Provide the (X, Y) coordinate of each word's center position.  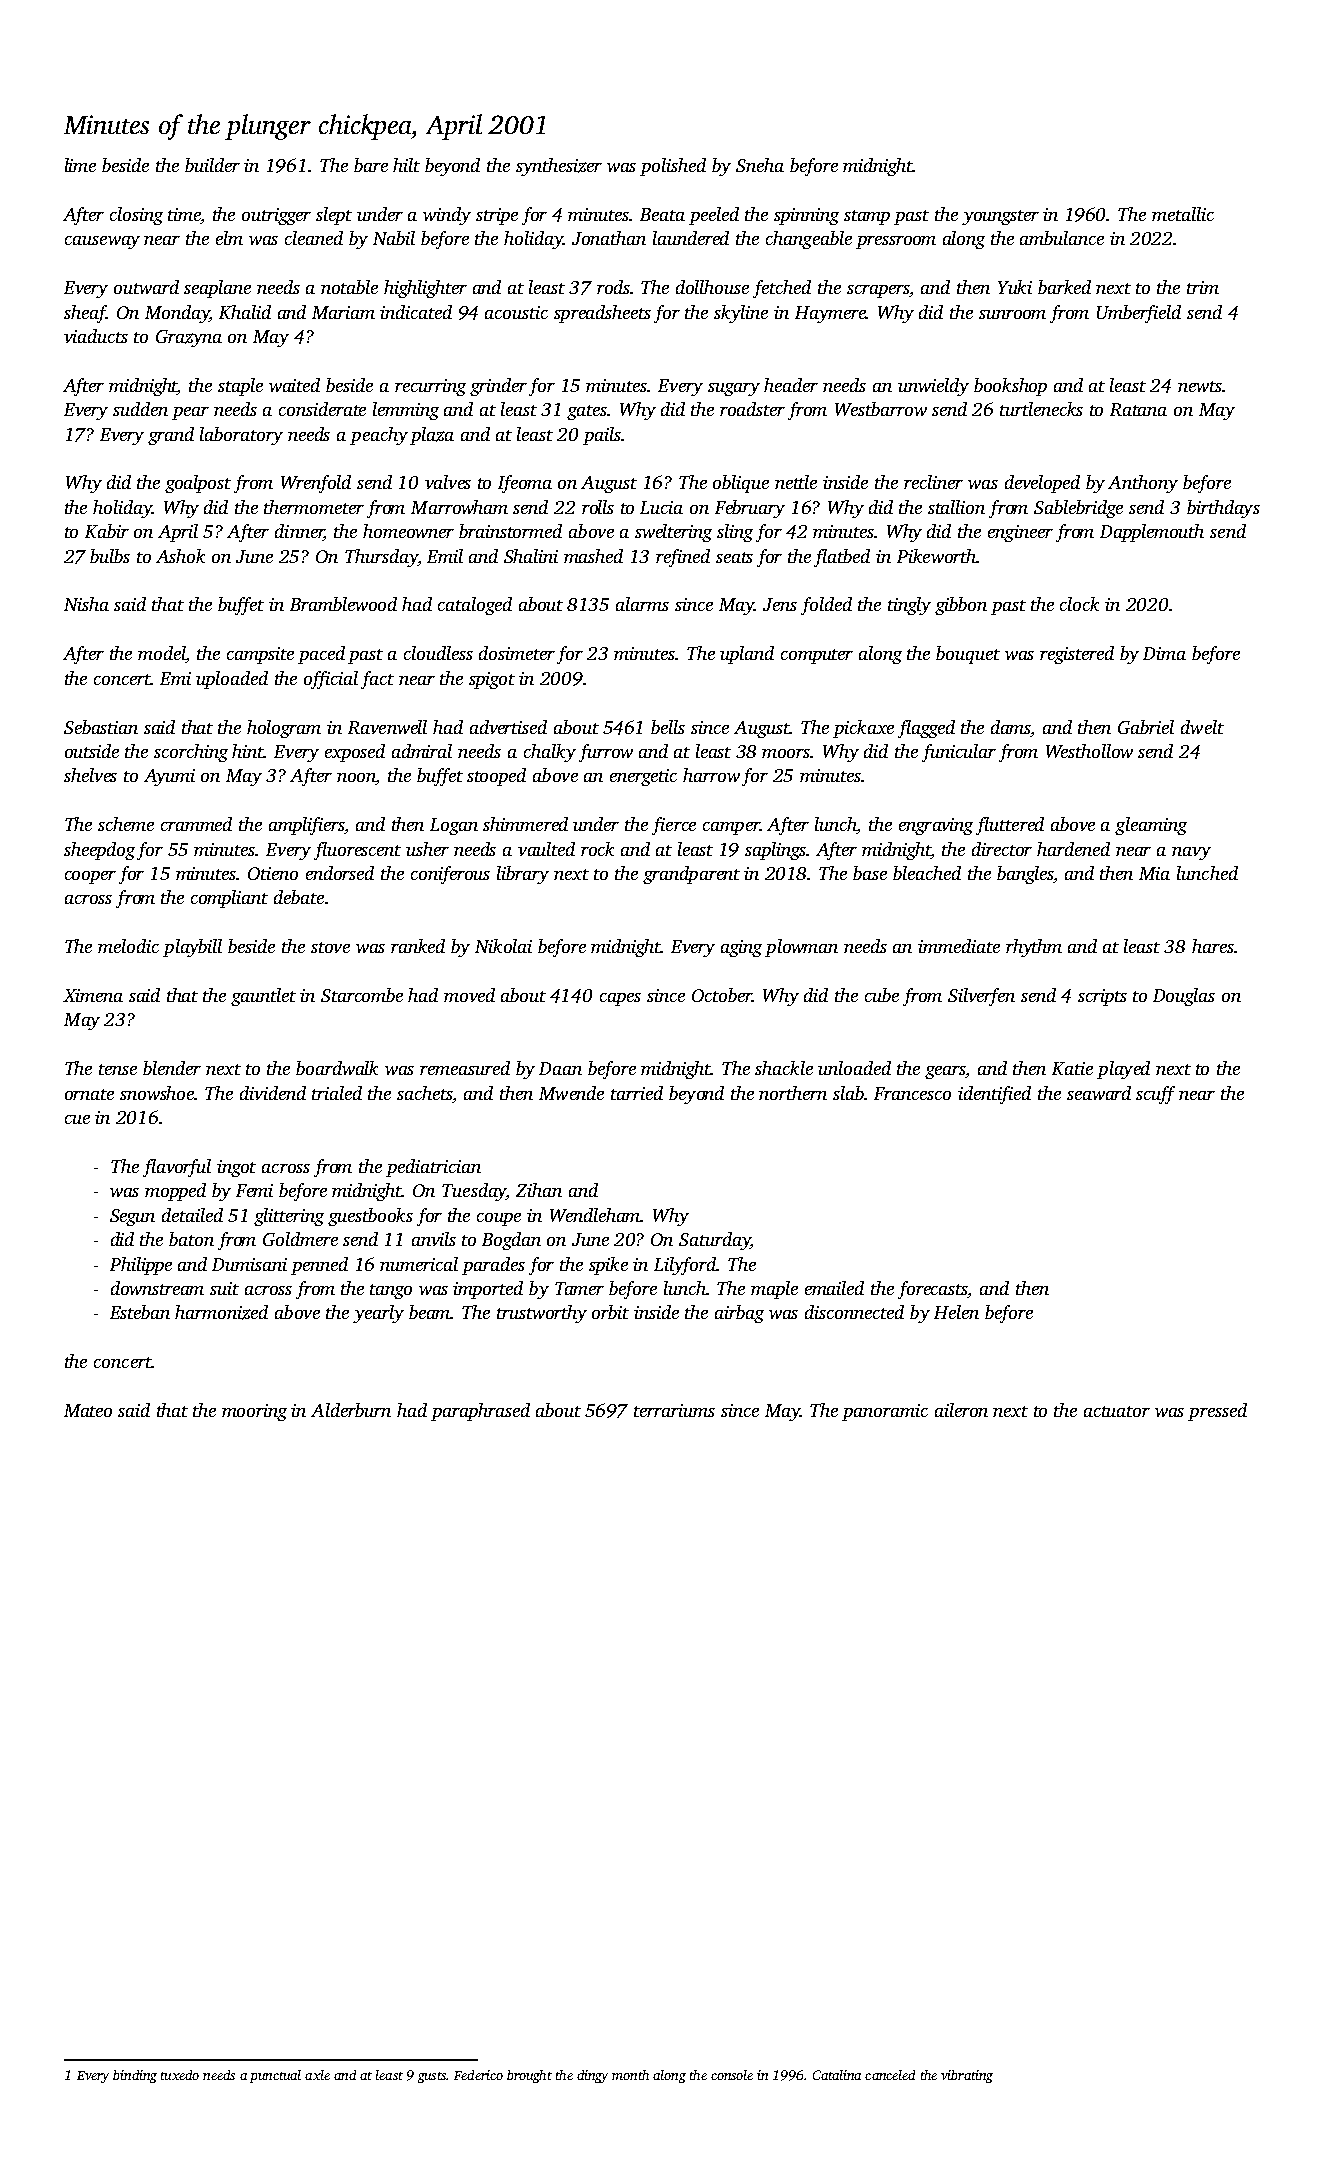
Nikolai (503, 946)
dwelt (1202, 727)
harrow (711, 775)
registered (1077, 655)
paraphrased (480, 1412)
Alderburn (351, 1410)
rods (613, 287)
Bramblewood (343, 604)
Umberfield (1139, 314)
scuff (1155, 1095)
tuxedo (180, 2075)
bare (371, 165)
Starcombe (362, 995)
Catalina (837, 2075)
